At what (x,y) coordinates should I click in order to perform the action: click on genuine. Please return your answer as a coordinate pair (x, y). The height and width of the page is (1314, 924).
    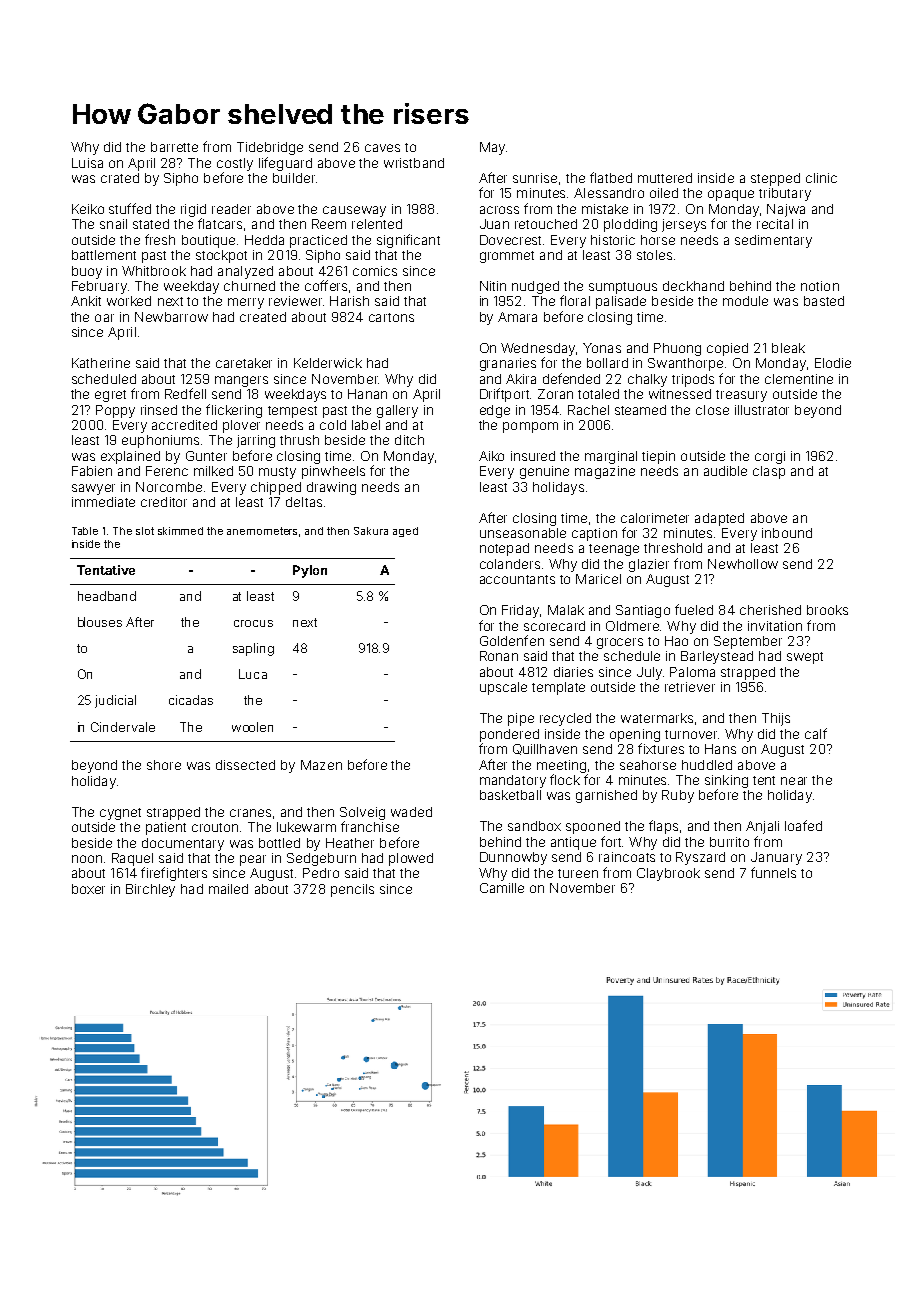
    Looking at the image, I should click on (544, 472).
